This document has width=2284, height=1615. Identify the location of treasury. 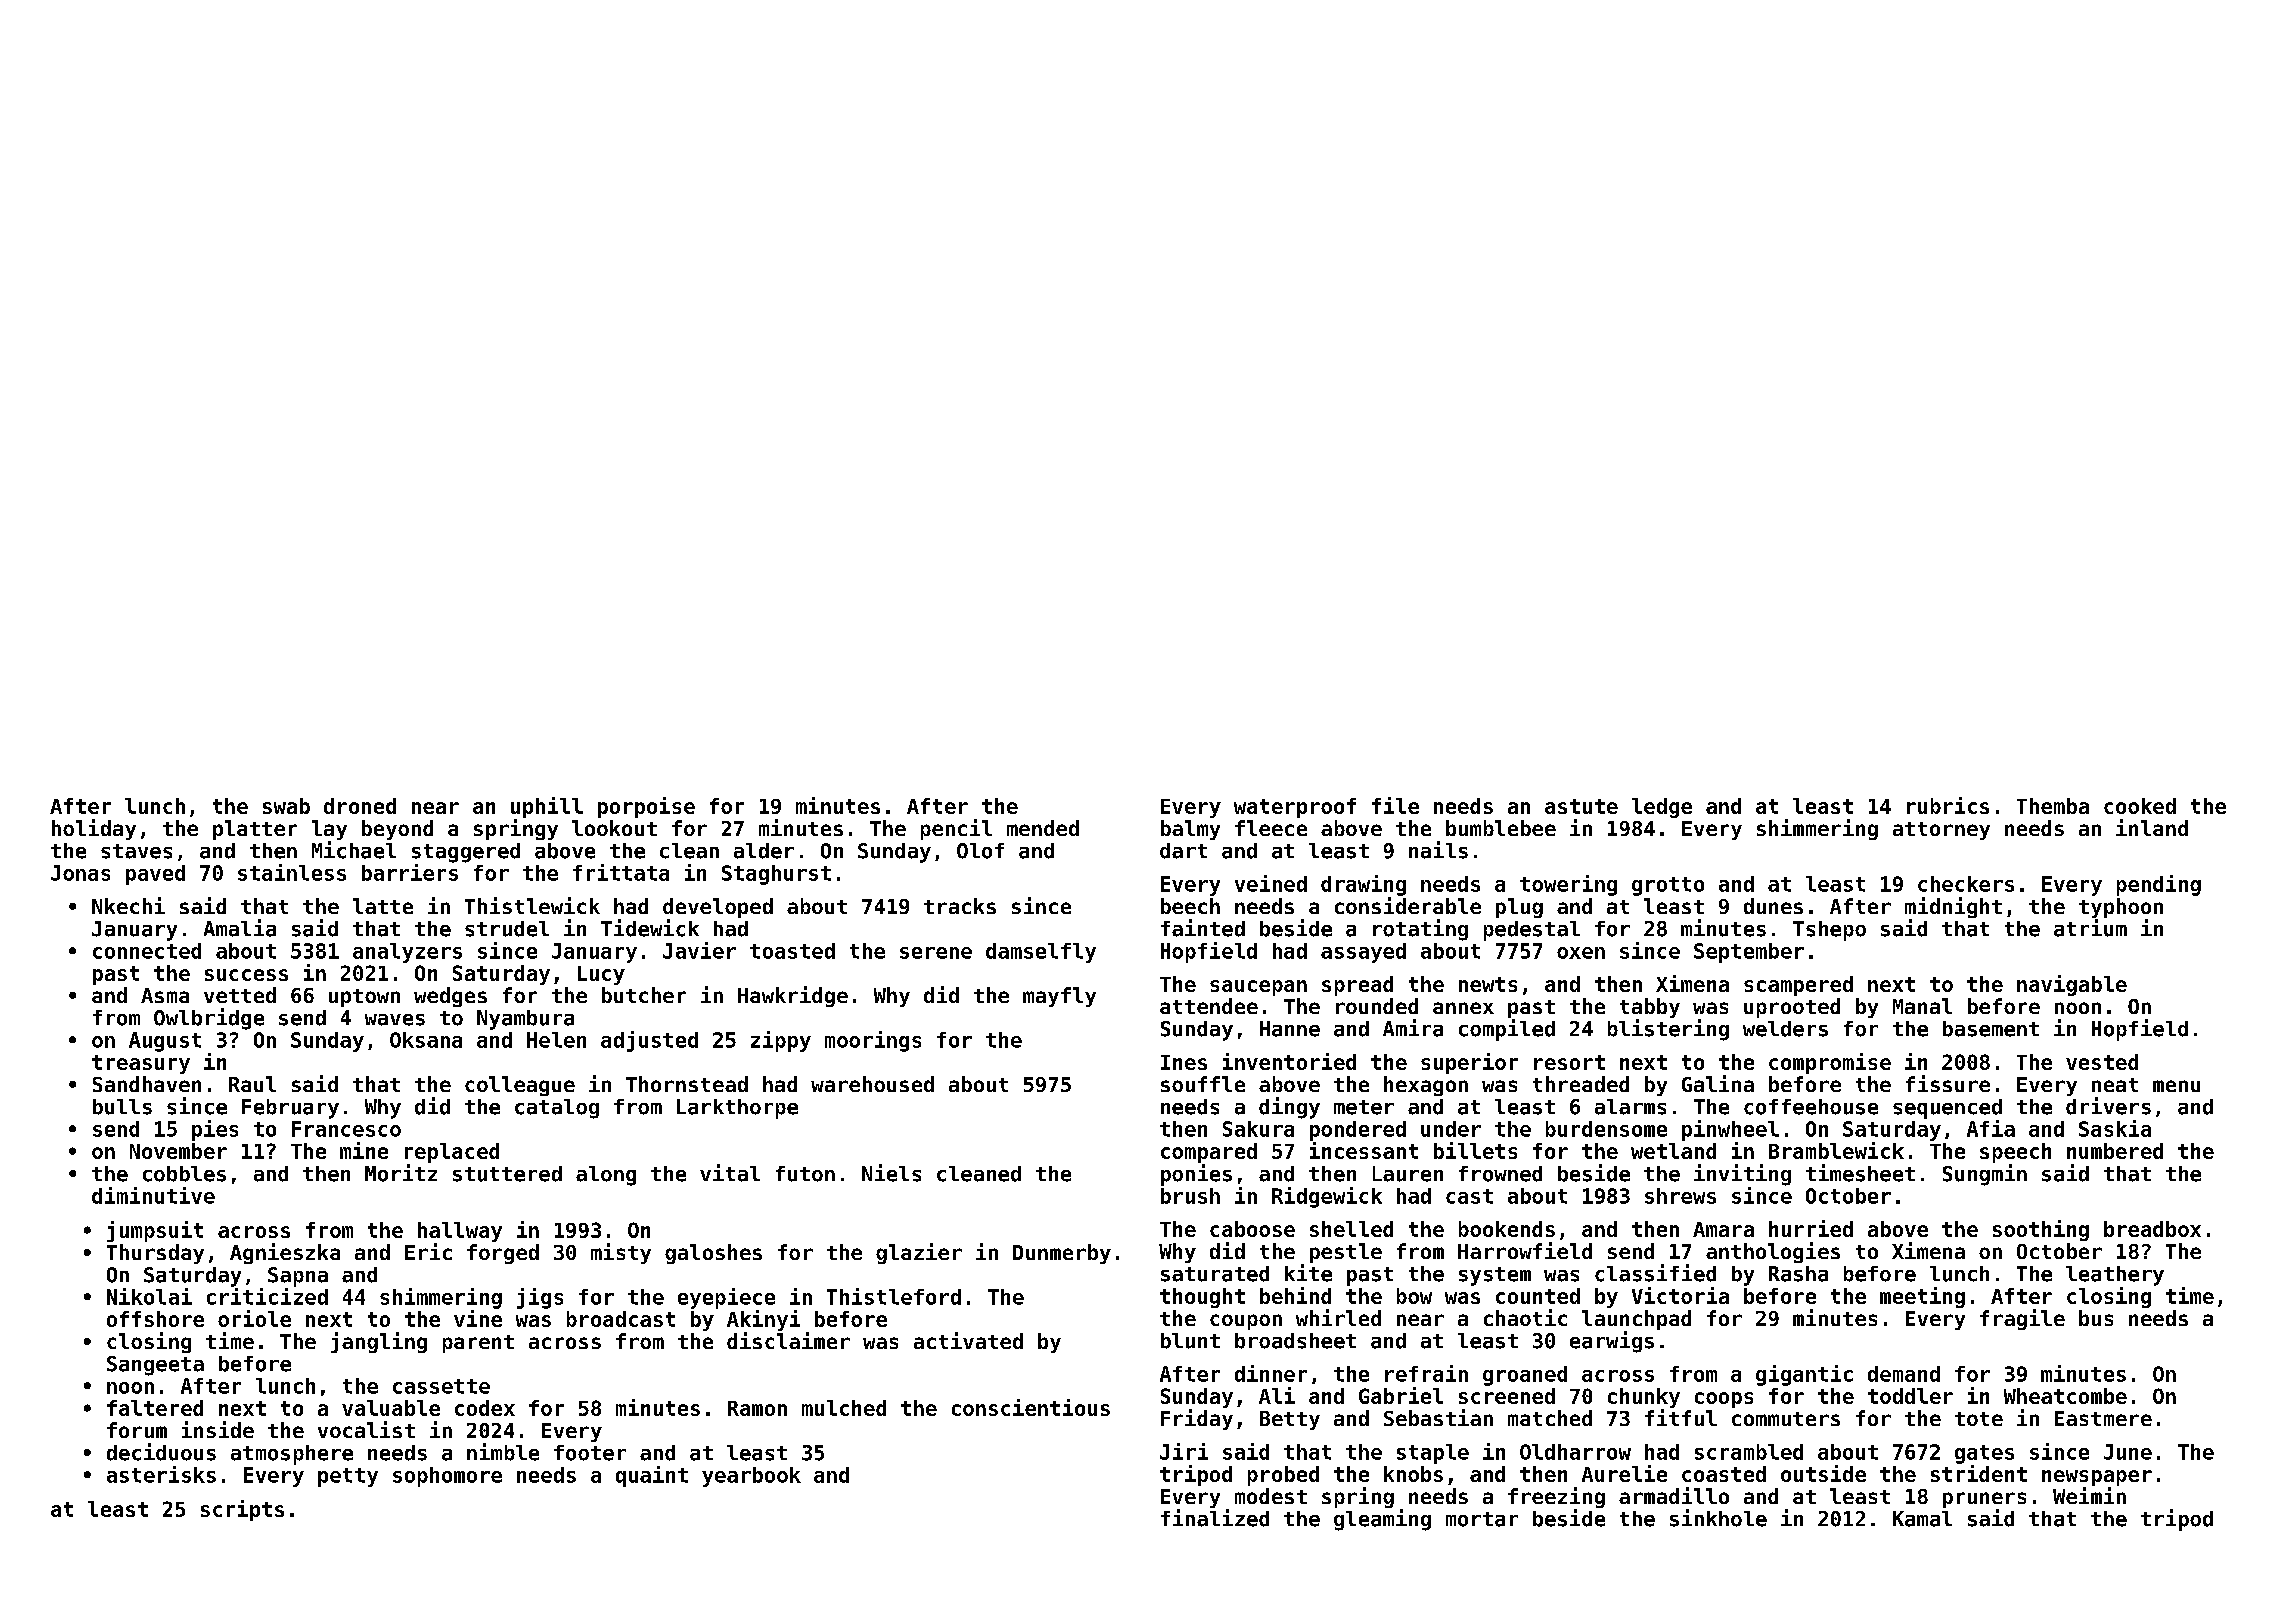
(141, 1064).
